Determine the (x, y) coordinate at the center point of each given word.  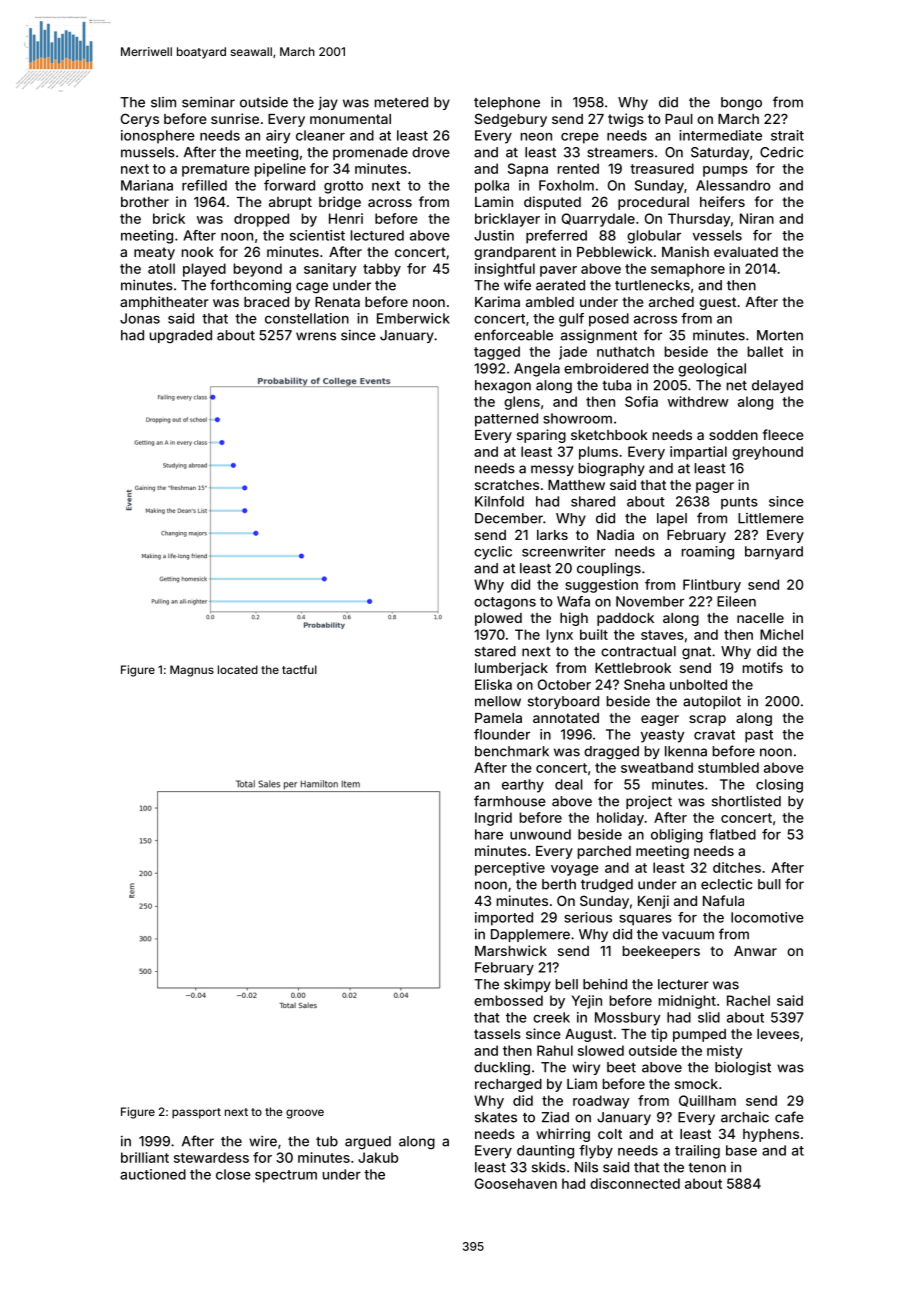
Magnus (192, 671)
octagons (505, 603)
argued (368, 1142)
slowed (601, 1050)
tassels (497, 1034)
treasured (662, 168)
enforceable (513, 335)
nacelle (760, 618)
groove (305, 1114)
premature (216, 170)
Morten (780, 335)
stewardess (211, 1157)
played (204, 270)
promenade (370, 153)
